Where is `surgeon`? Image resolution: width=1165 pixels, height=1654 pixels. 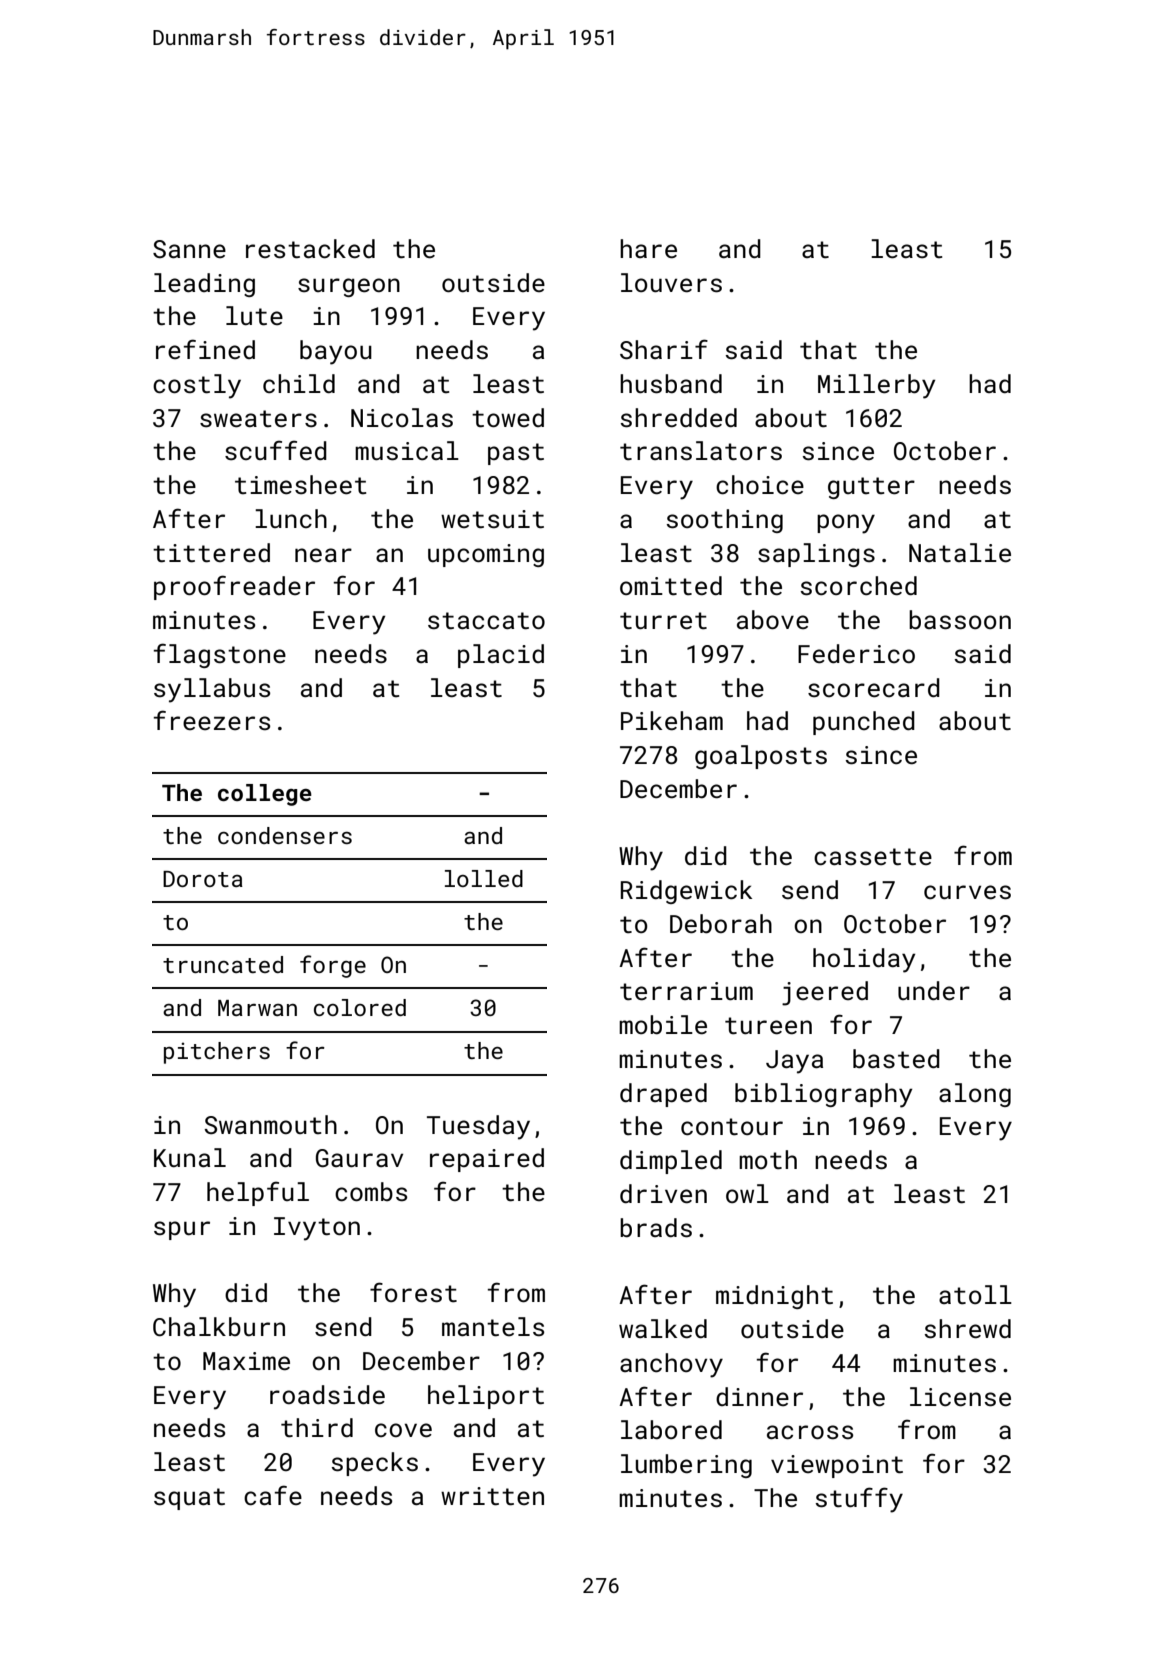
surgeon is located at coordinates (349, 287).
